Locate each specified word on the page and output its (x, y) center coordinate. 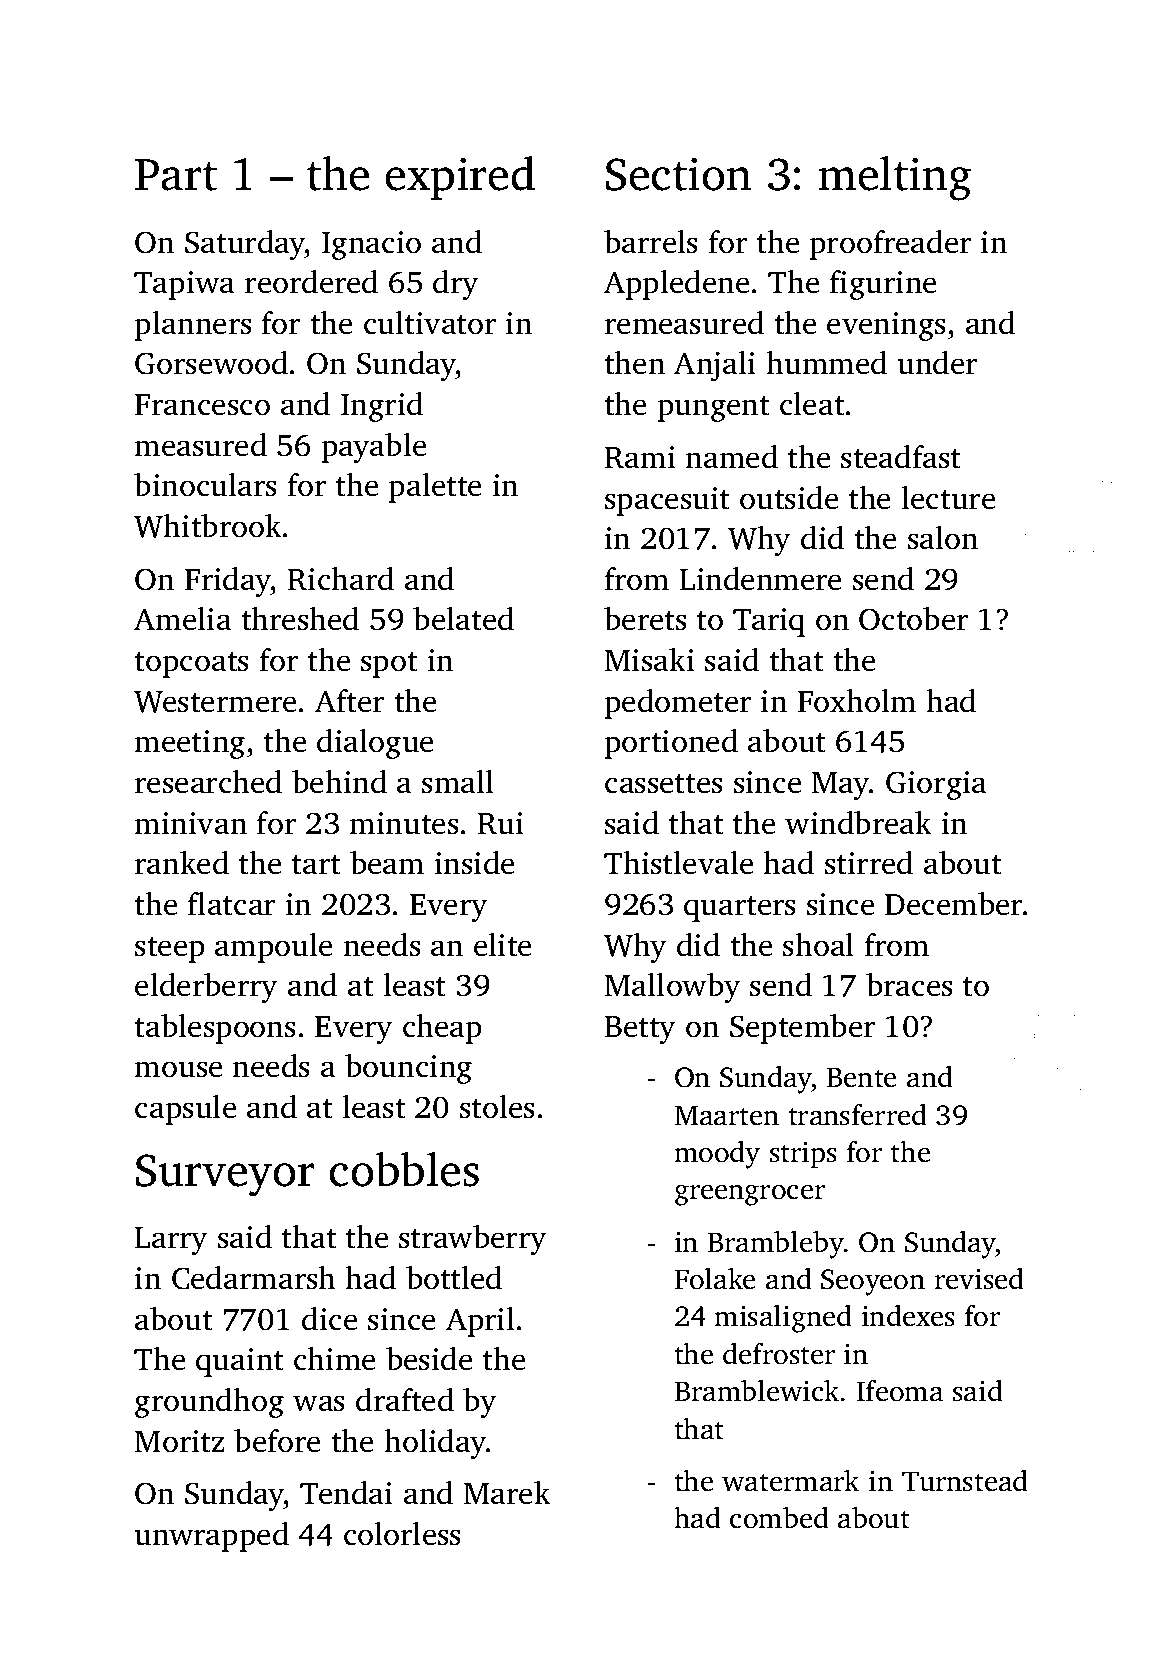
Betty (640, 1030)
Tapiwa (184, 285)
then (635, 363)
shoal (818, 945)
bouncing (408, 1069)
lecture (949, 498)
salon (943, 538)
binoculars (205, 485)
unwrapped (211, 1537)
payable (374, 448)
